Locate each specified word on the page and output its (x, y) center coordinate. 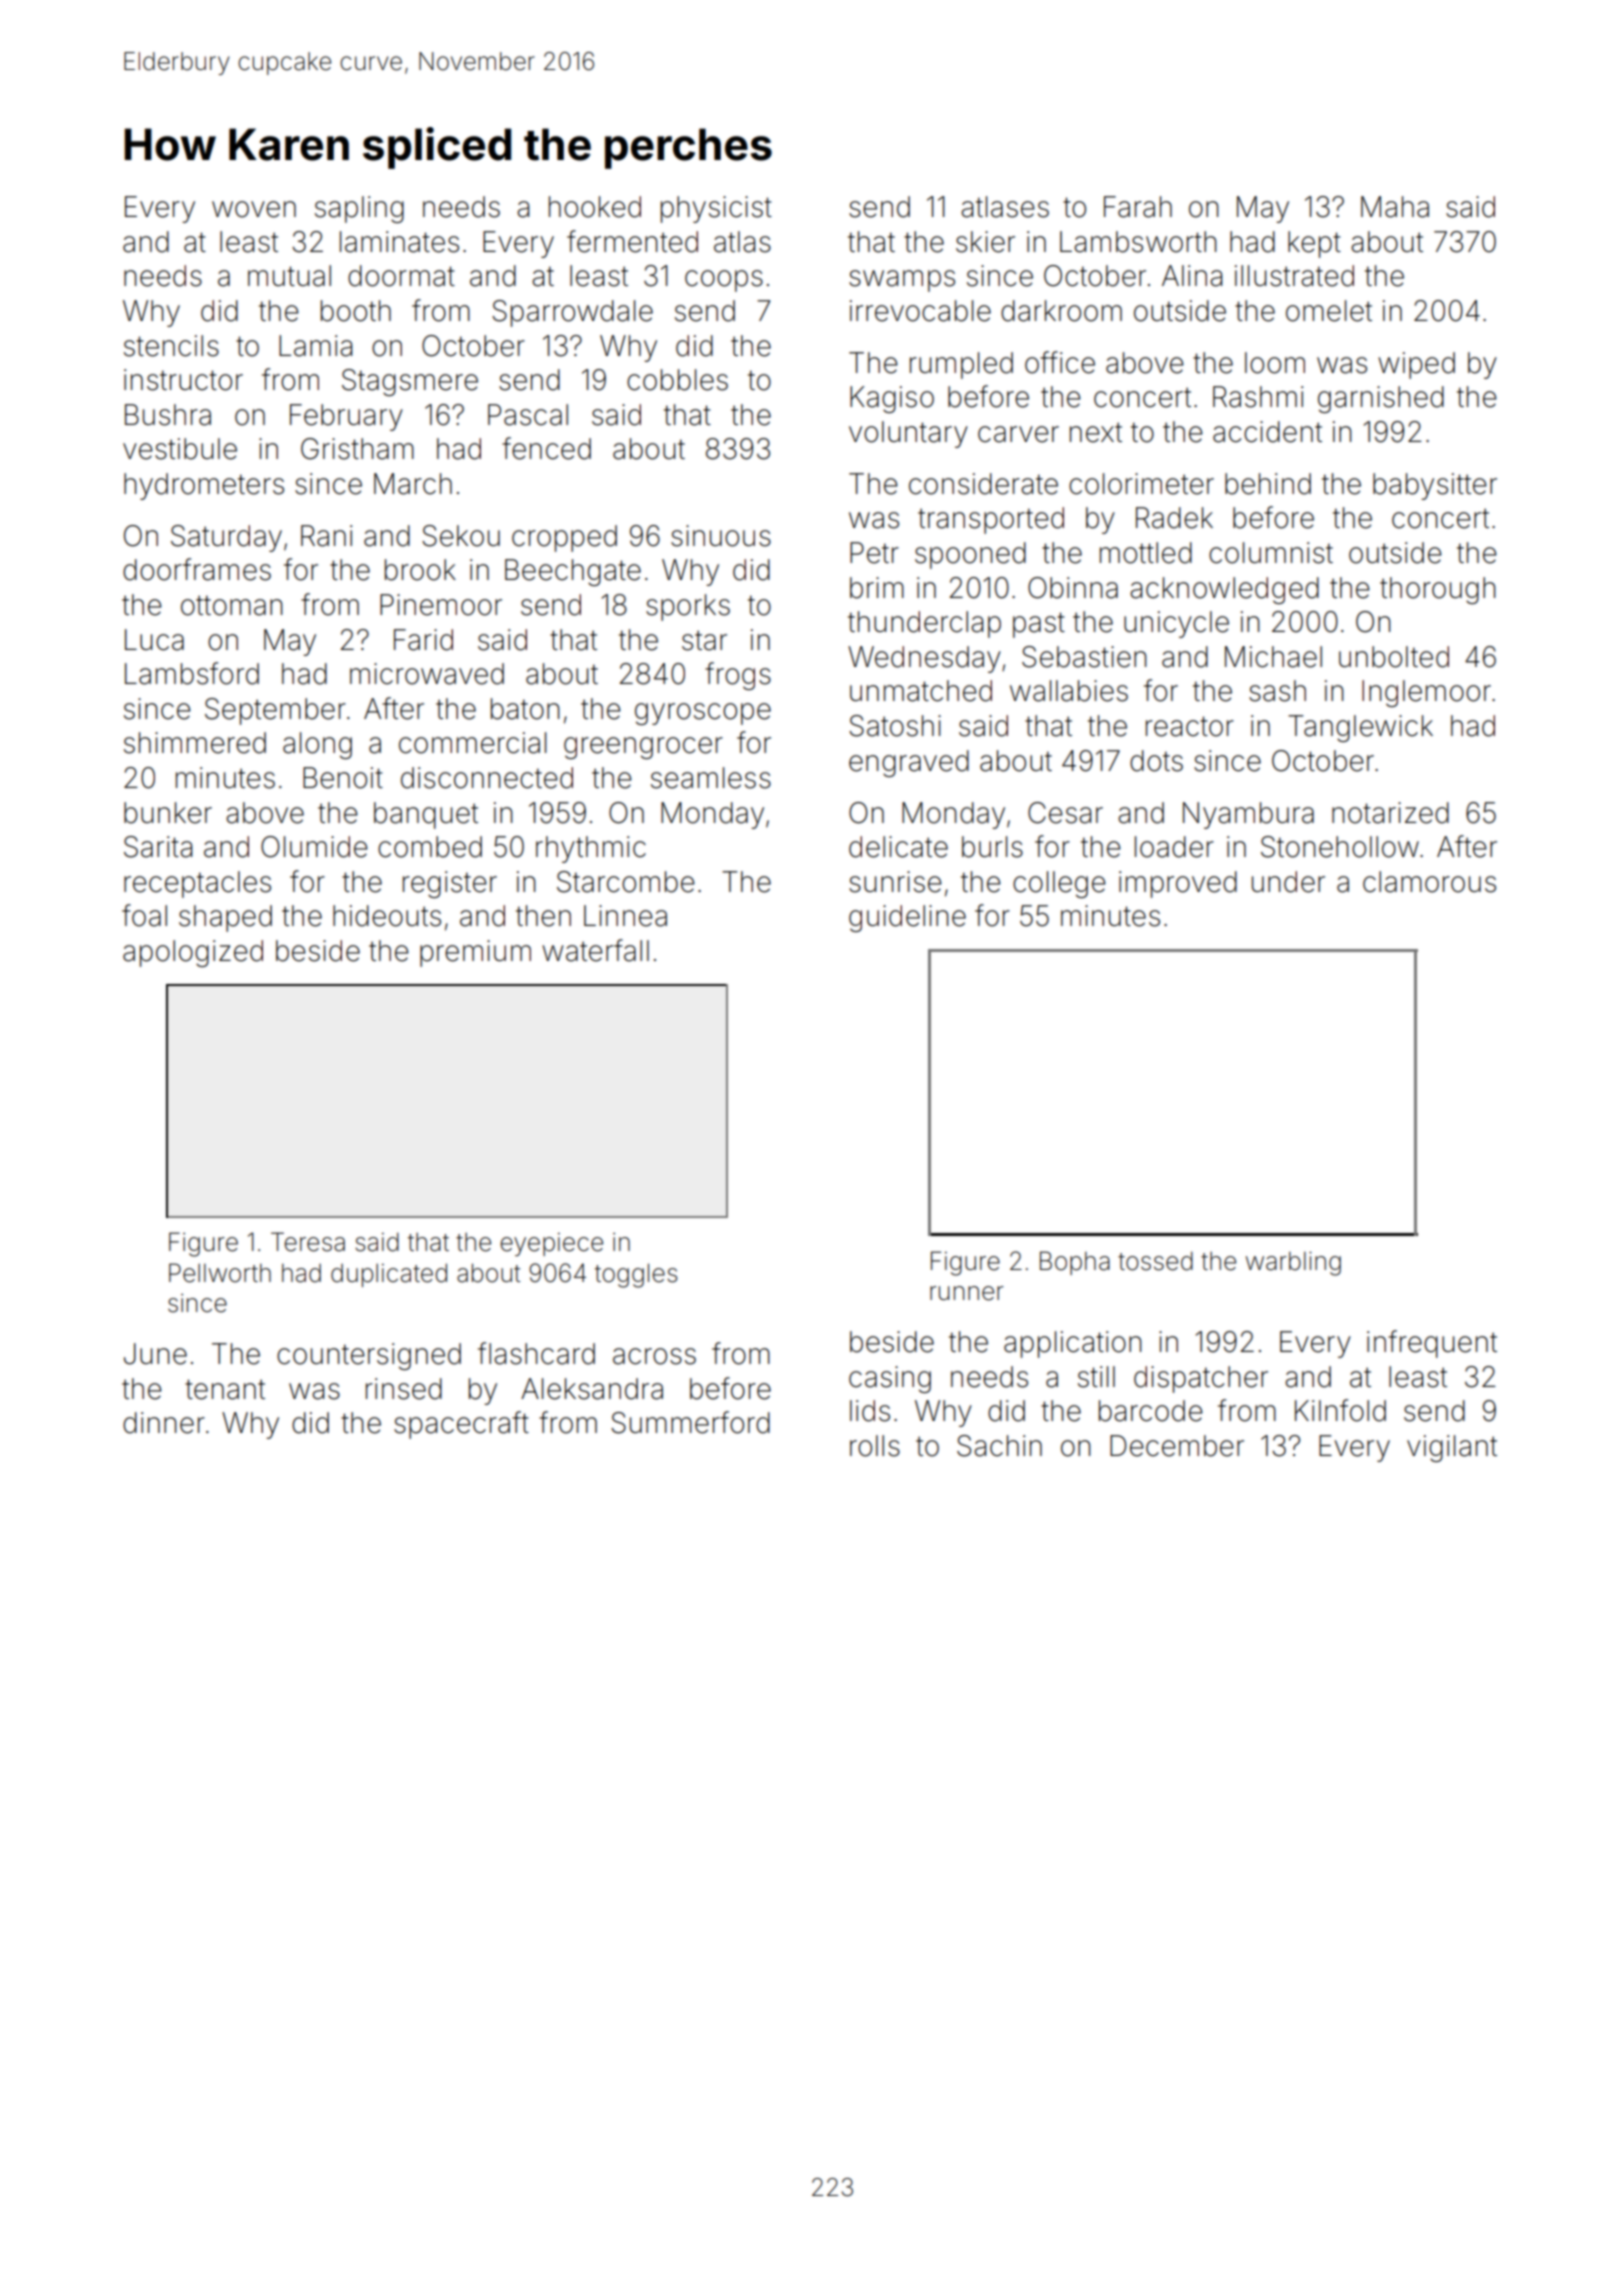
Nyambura (1248, 815)
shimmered (195, 743)
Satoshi (895, 726)
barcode (1151, 1411)
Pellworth (220, 1273)
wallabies (1069, 691)
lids (870, 1411)
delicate (898, 847)
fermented (632, 241)
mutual (289, 276)
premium (475, 953)
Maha (1395, 207)
